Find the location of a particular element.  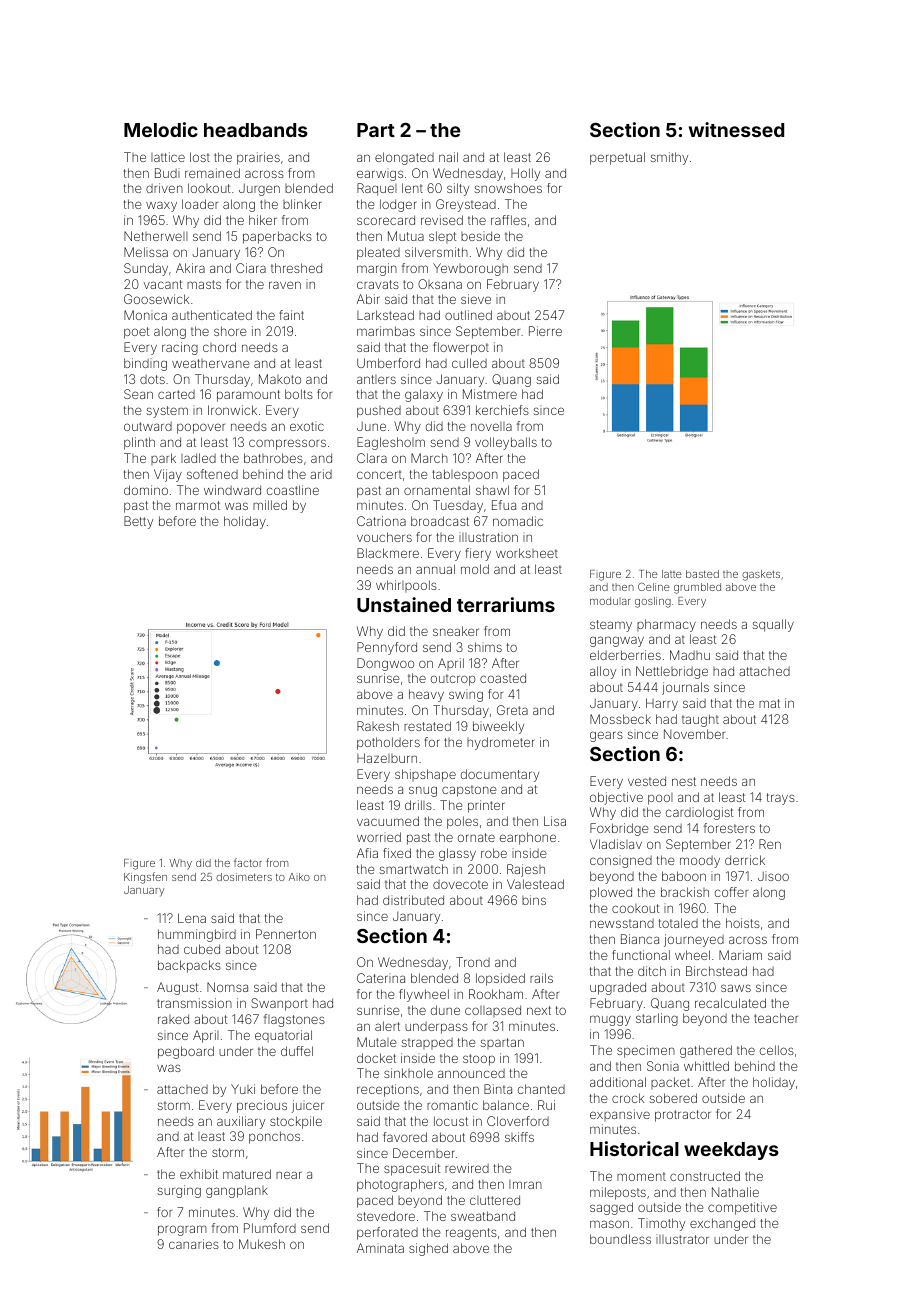

photographers is located at coordinates (400, 1185).
